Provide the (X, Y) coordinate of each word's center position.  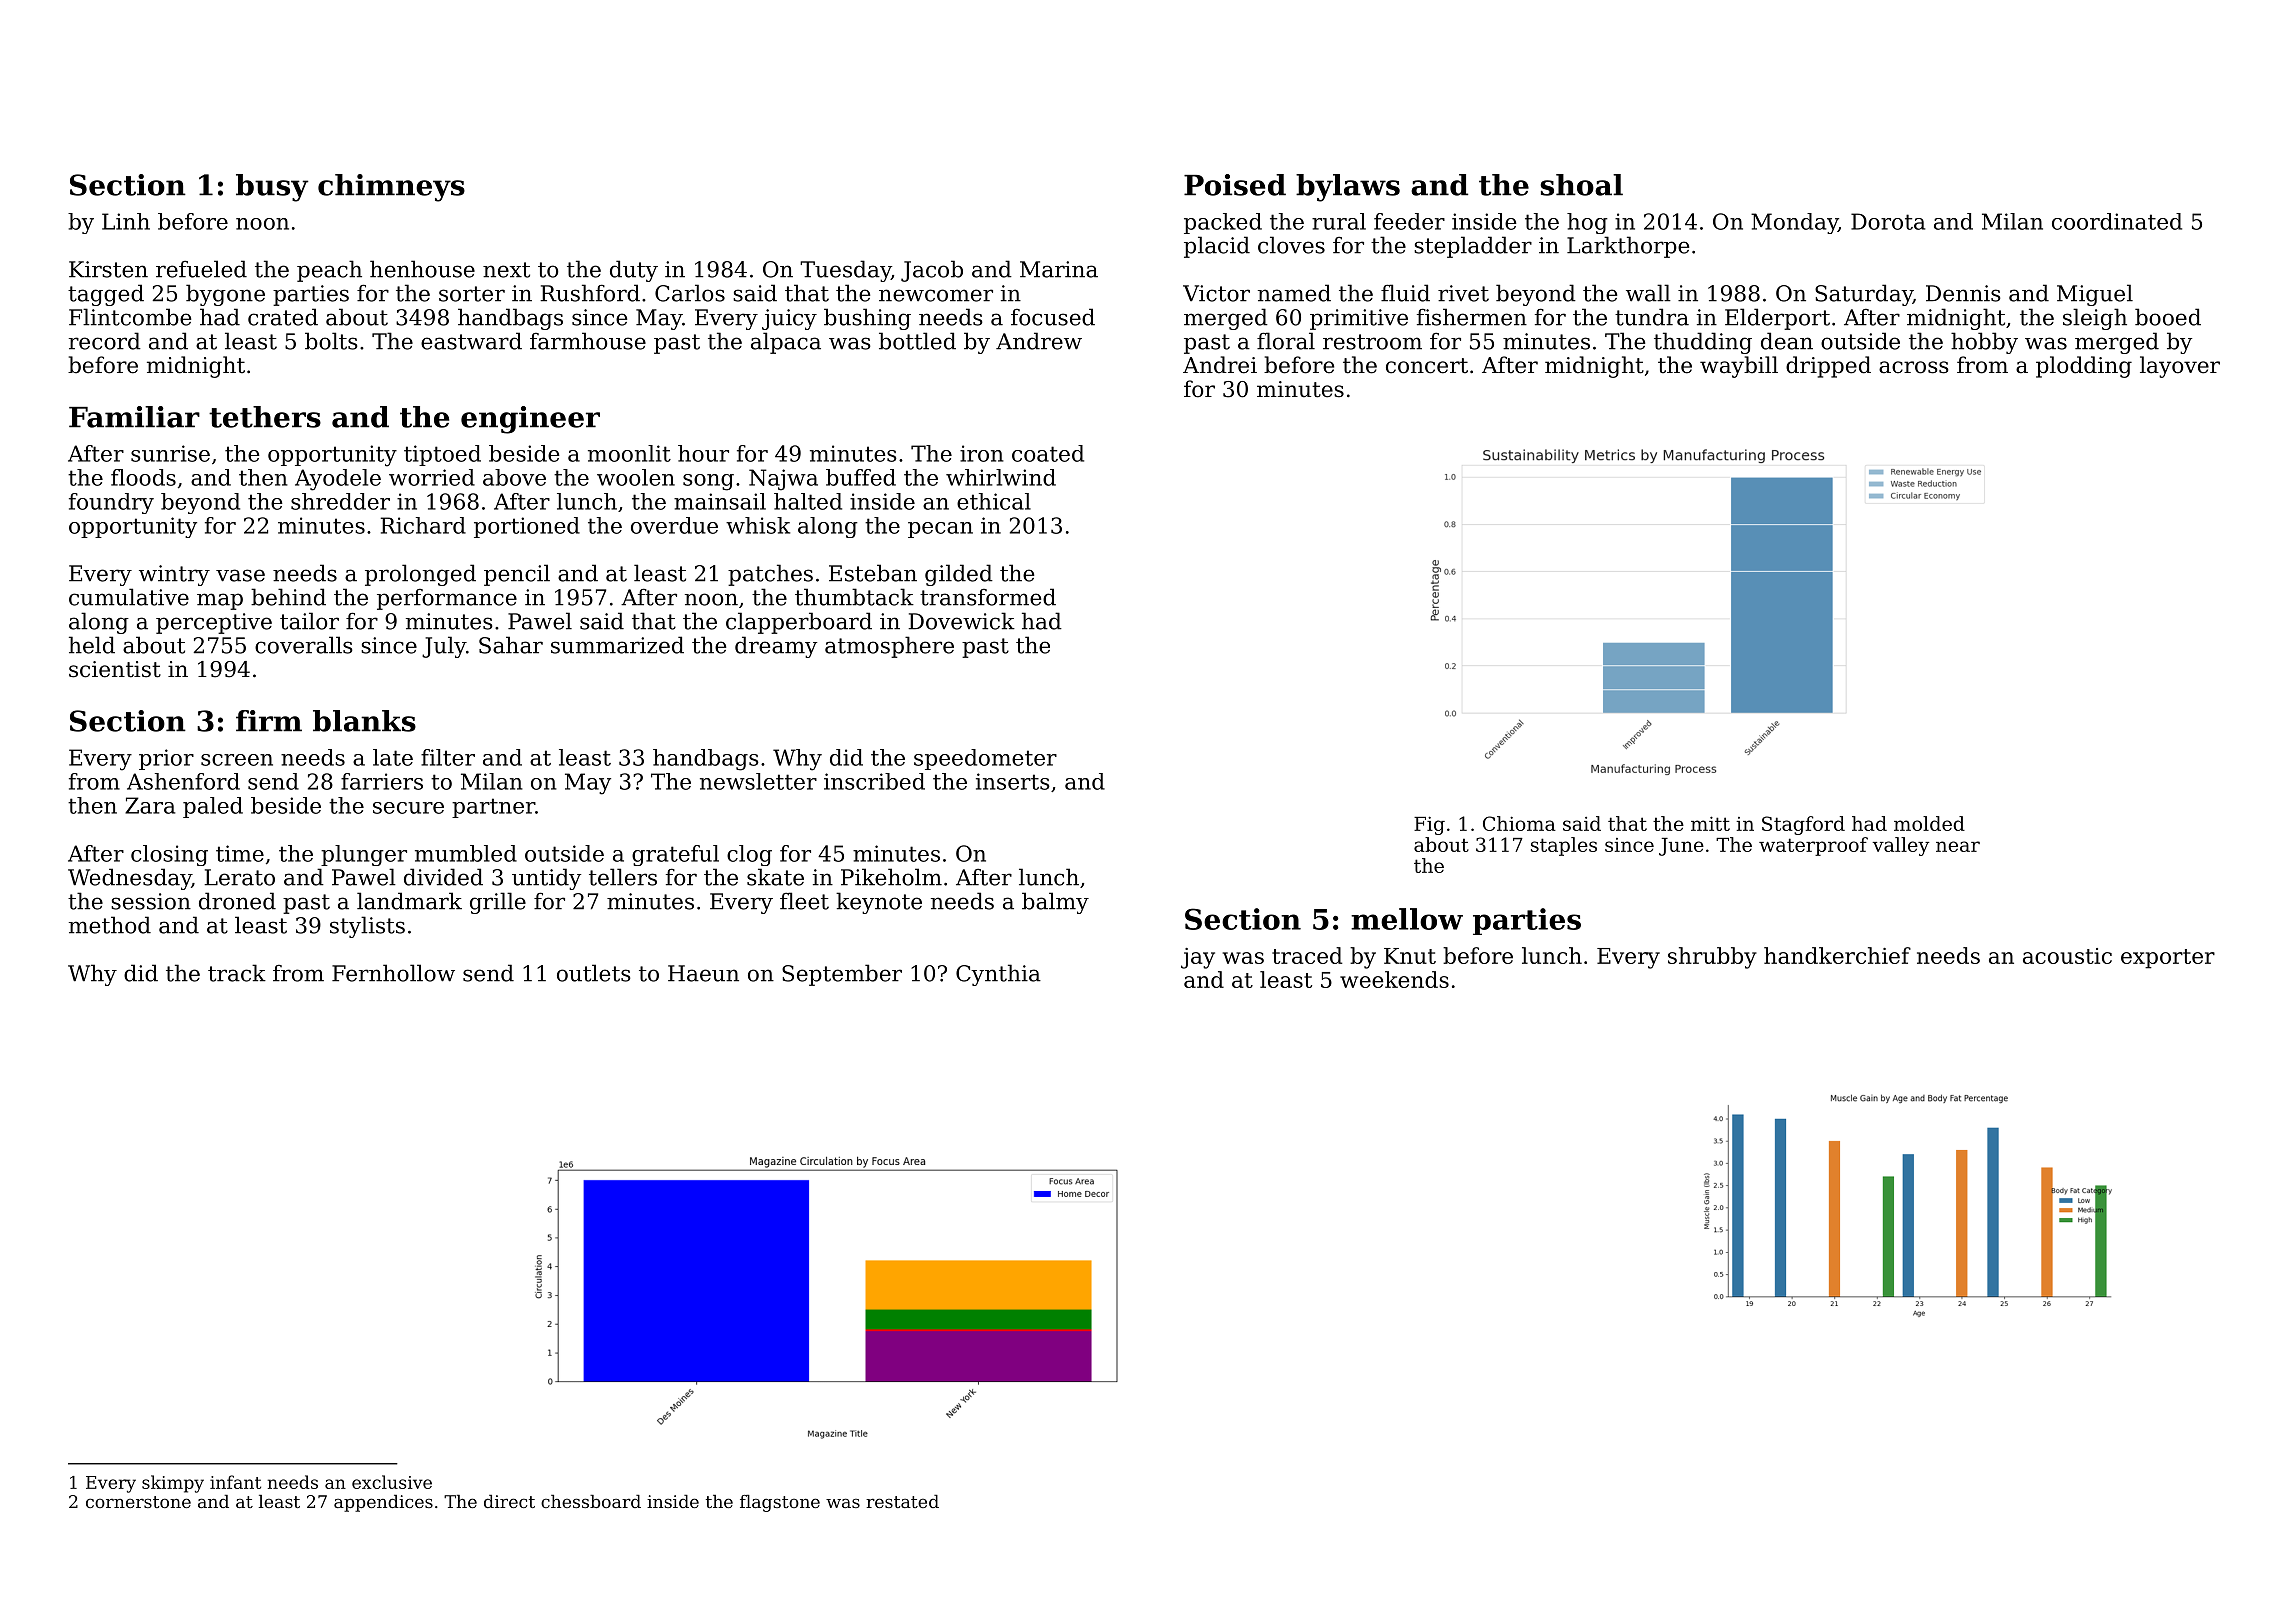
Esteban (873, 573)
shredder (340, 501)
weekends (1394, 979)
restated (902, 1501)
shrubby (1712, 958)
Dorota (1888, 221)
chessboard (591, 1501)
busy (272, 188)
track (237, 973)
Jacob (932, 271)
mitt (1710, 823)
